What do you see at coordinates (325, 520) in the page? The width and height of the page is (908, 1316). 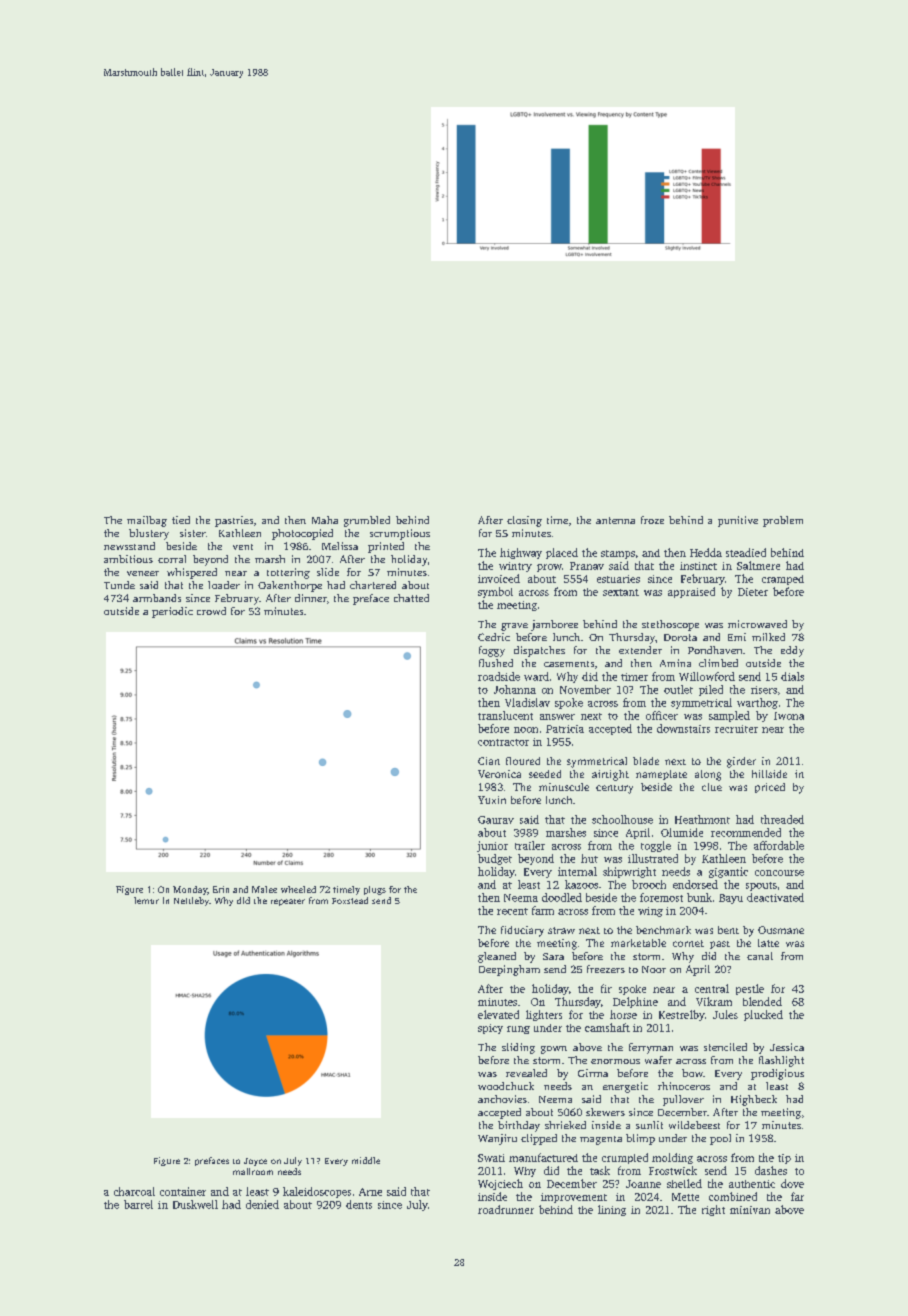 I see `Maha` at bounding box center [325, 520].
